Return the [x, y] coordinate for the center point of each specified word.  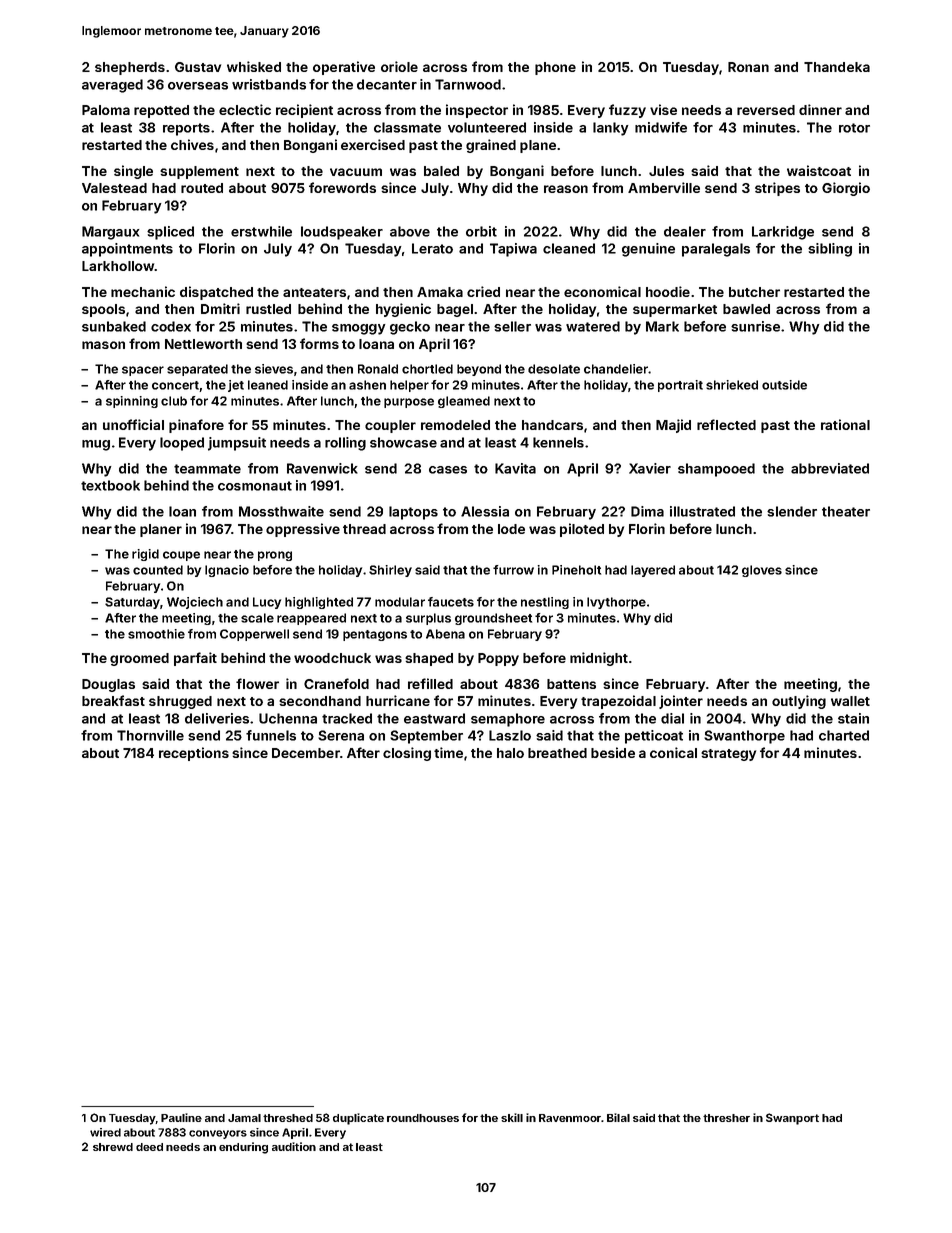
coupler [390, 426]
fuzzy [627, 111]
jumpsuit [237, 444]
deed [149, 1147]
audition [294, 1146]
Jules [666, 171]
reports [186, 129]
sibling [830, 250]
